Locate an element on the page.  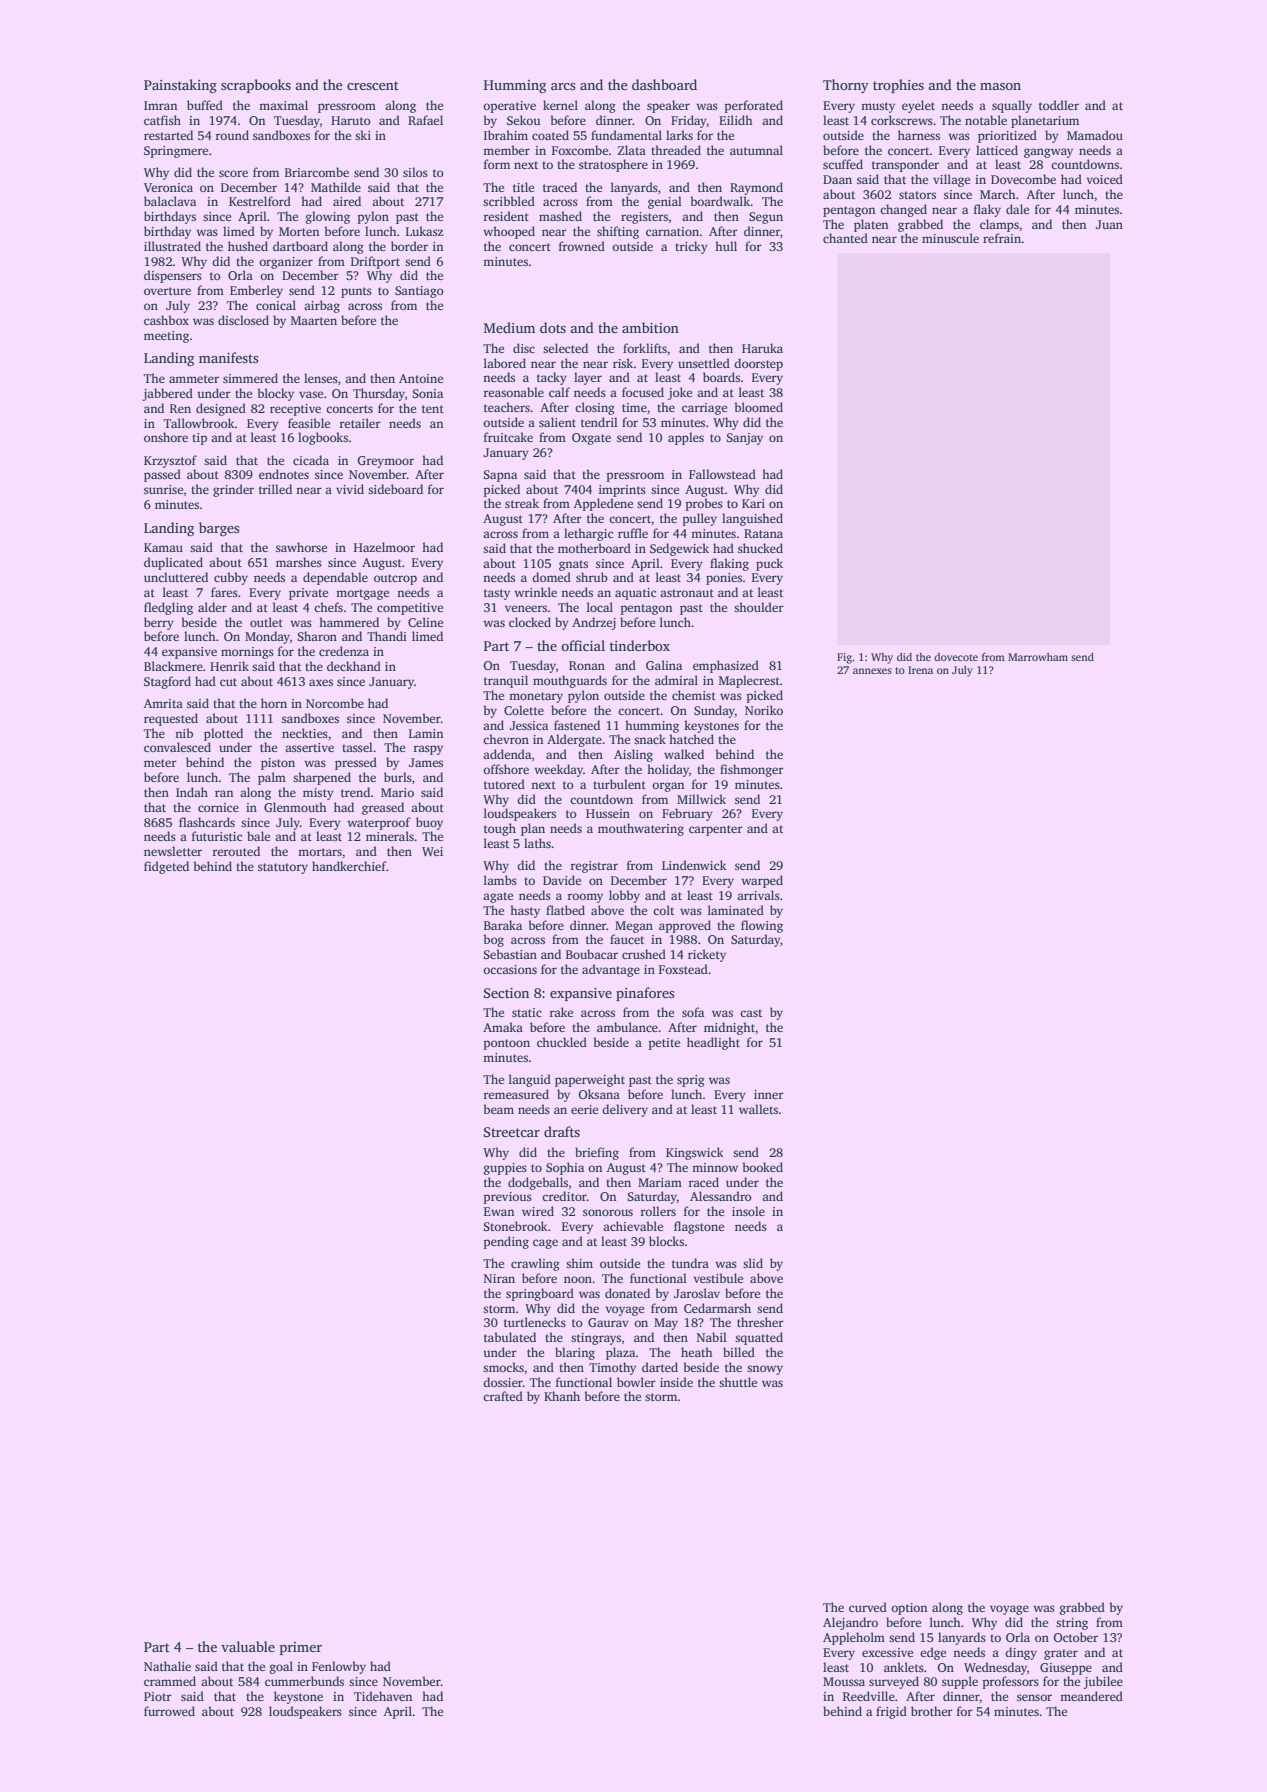
heath is located at coordinates (697, 1352).
